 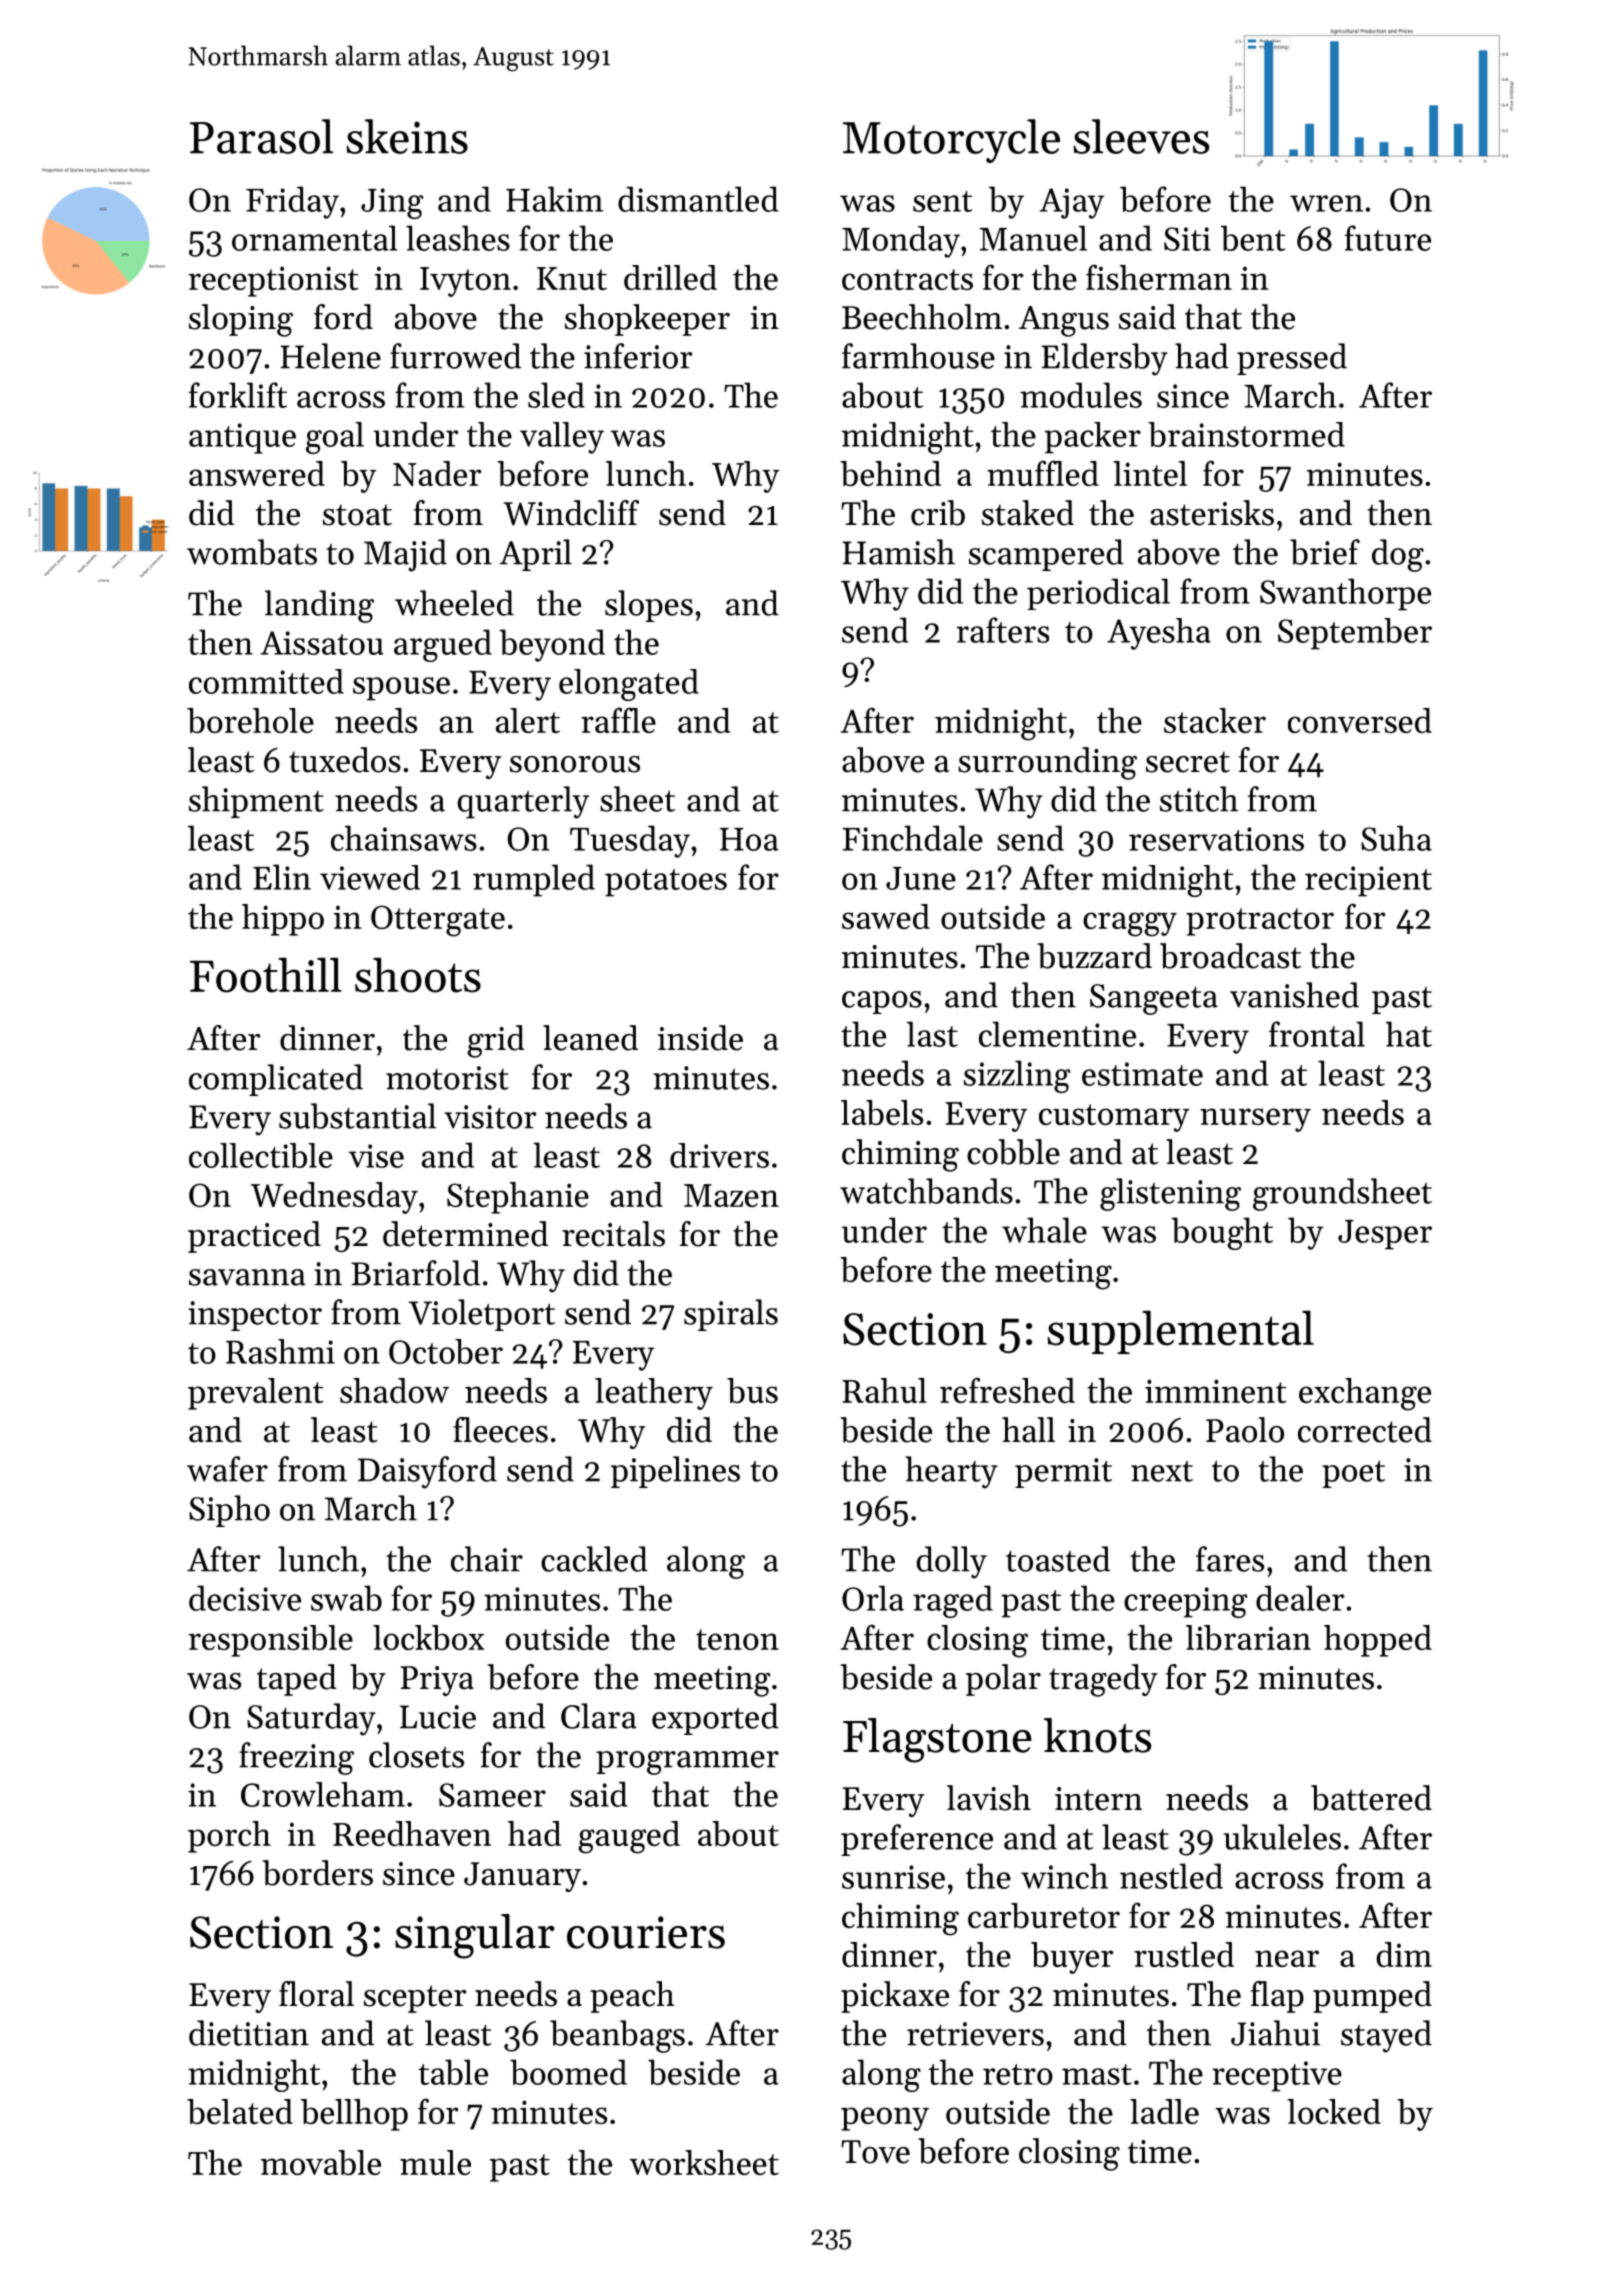 I want to click on behind, so click(x=890, y=473).
